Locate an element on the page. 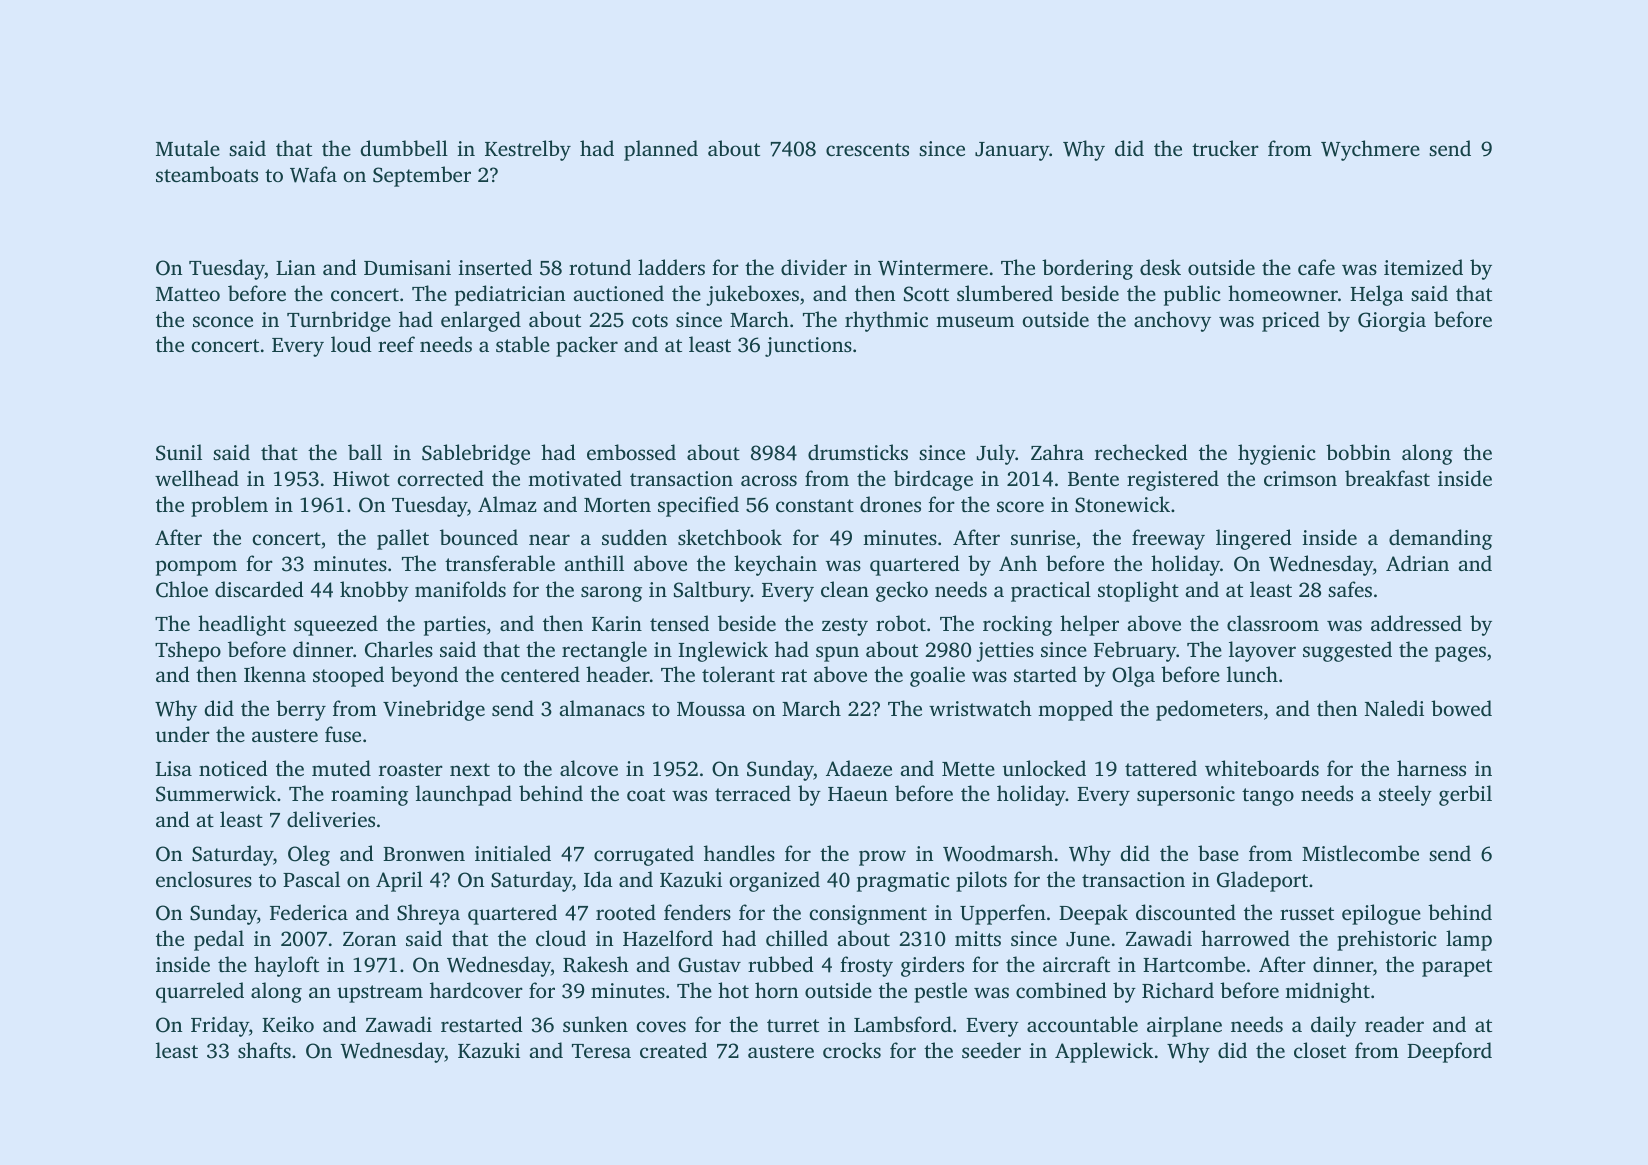 This image has height=1165, width=1648. seeder is located at coordinates (991, 1050).
